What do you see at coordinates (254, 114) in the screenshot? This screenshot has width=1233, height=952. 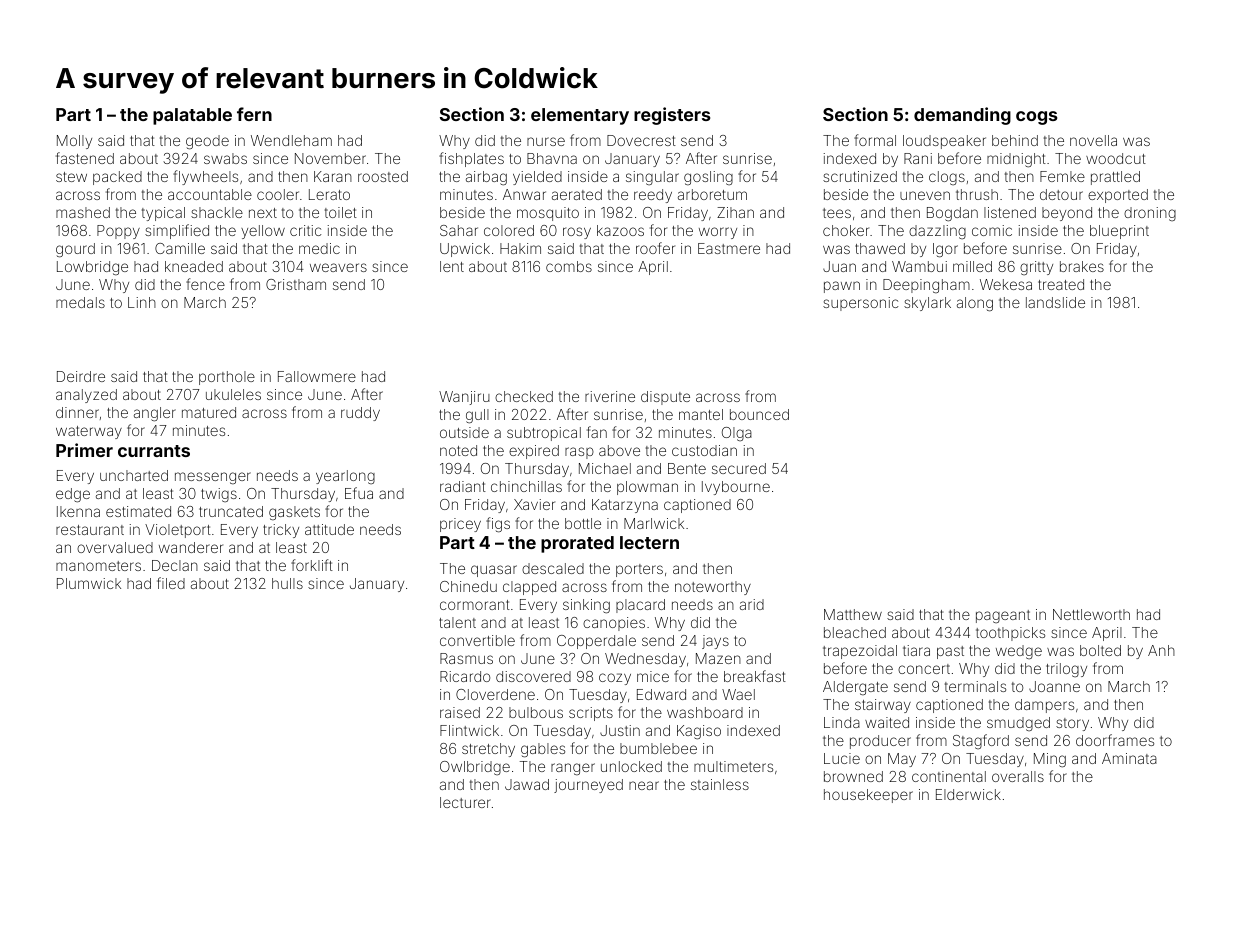 I see `fern` at bounding box center [254, 114].
